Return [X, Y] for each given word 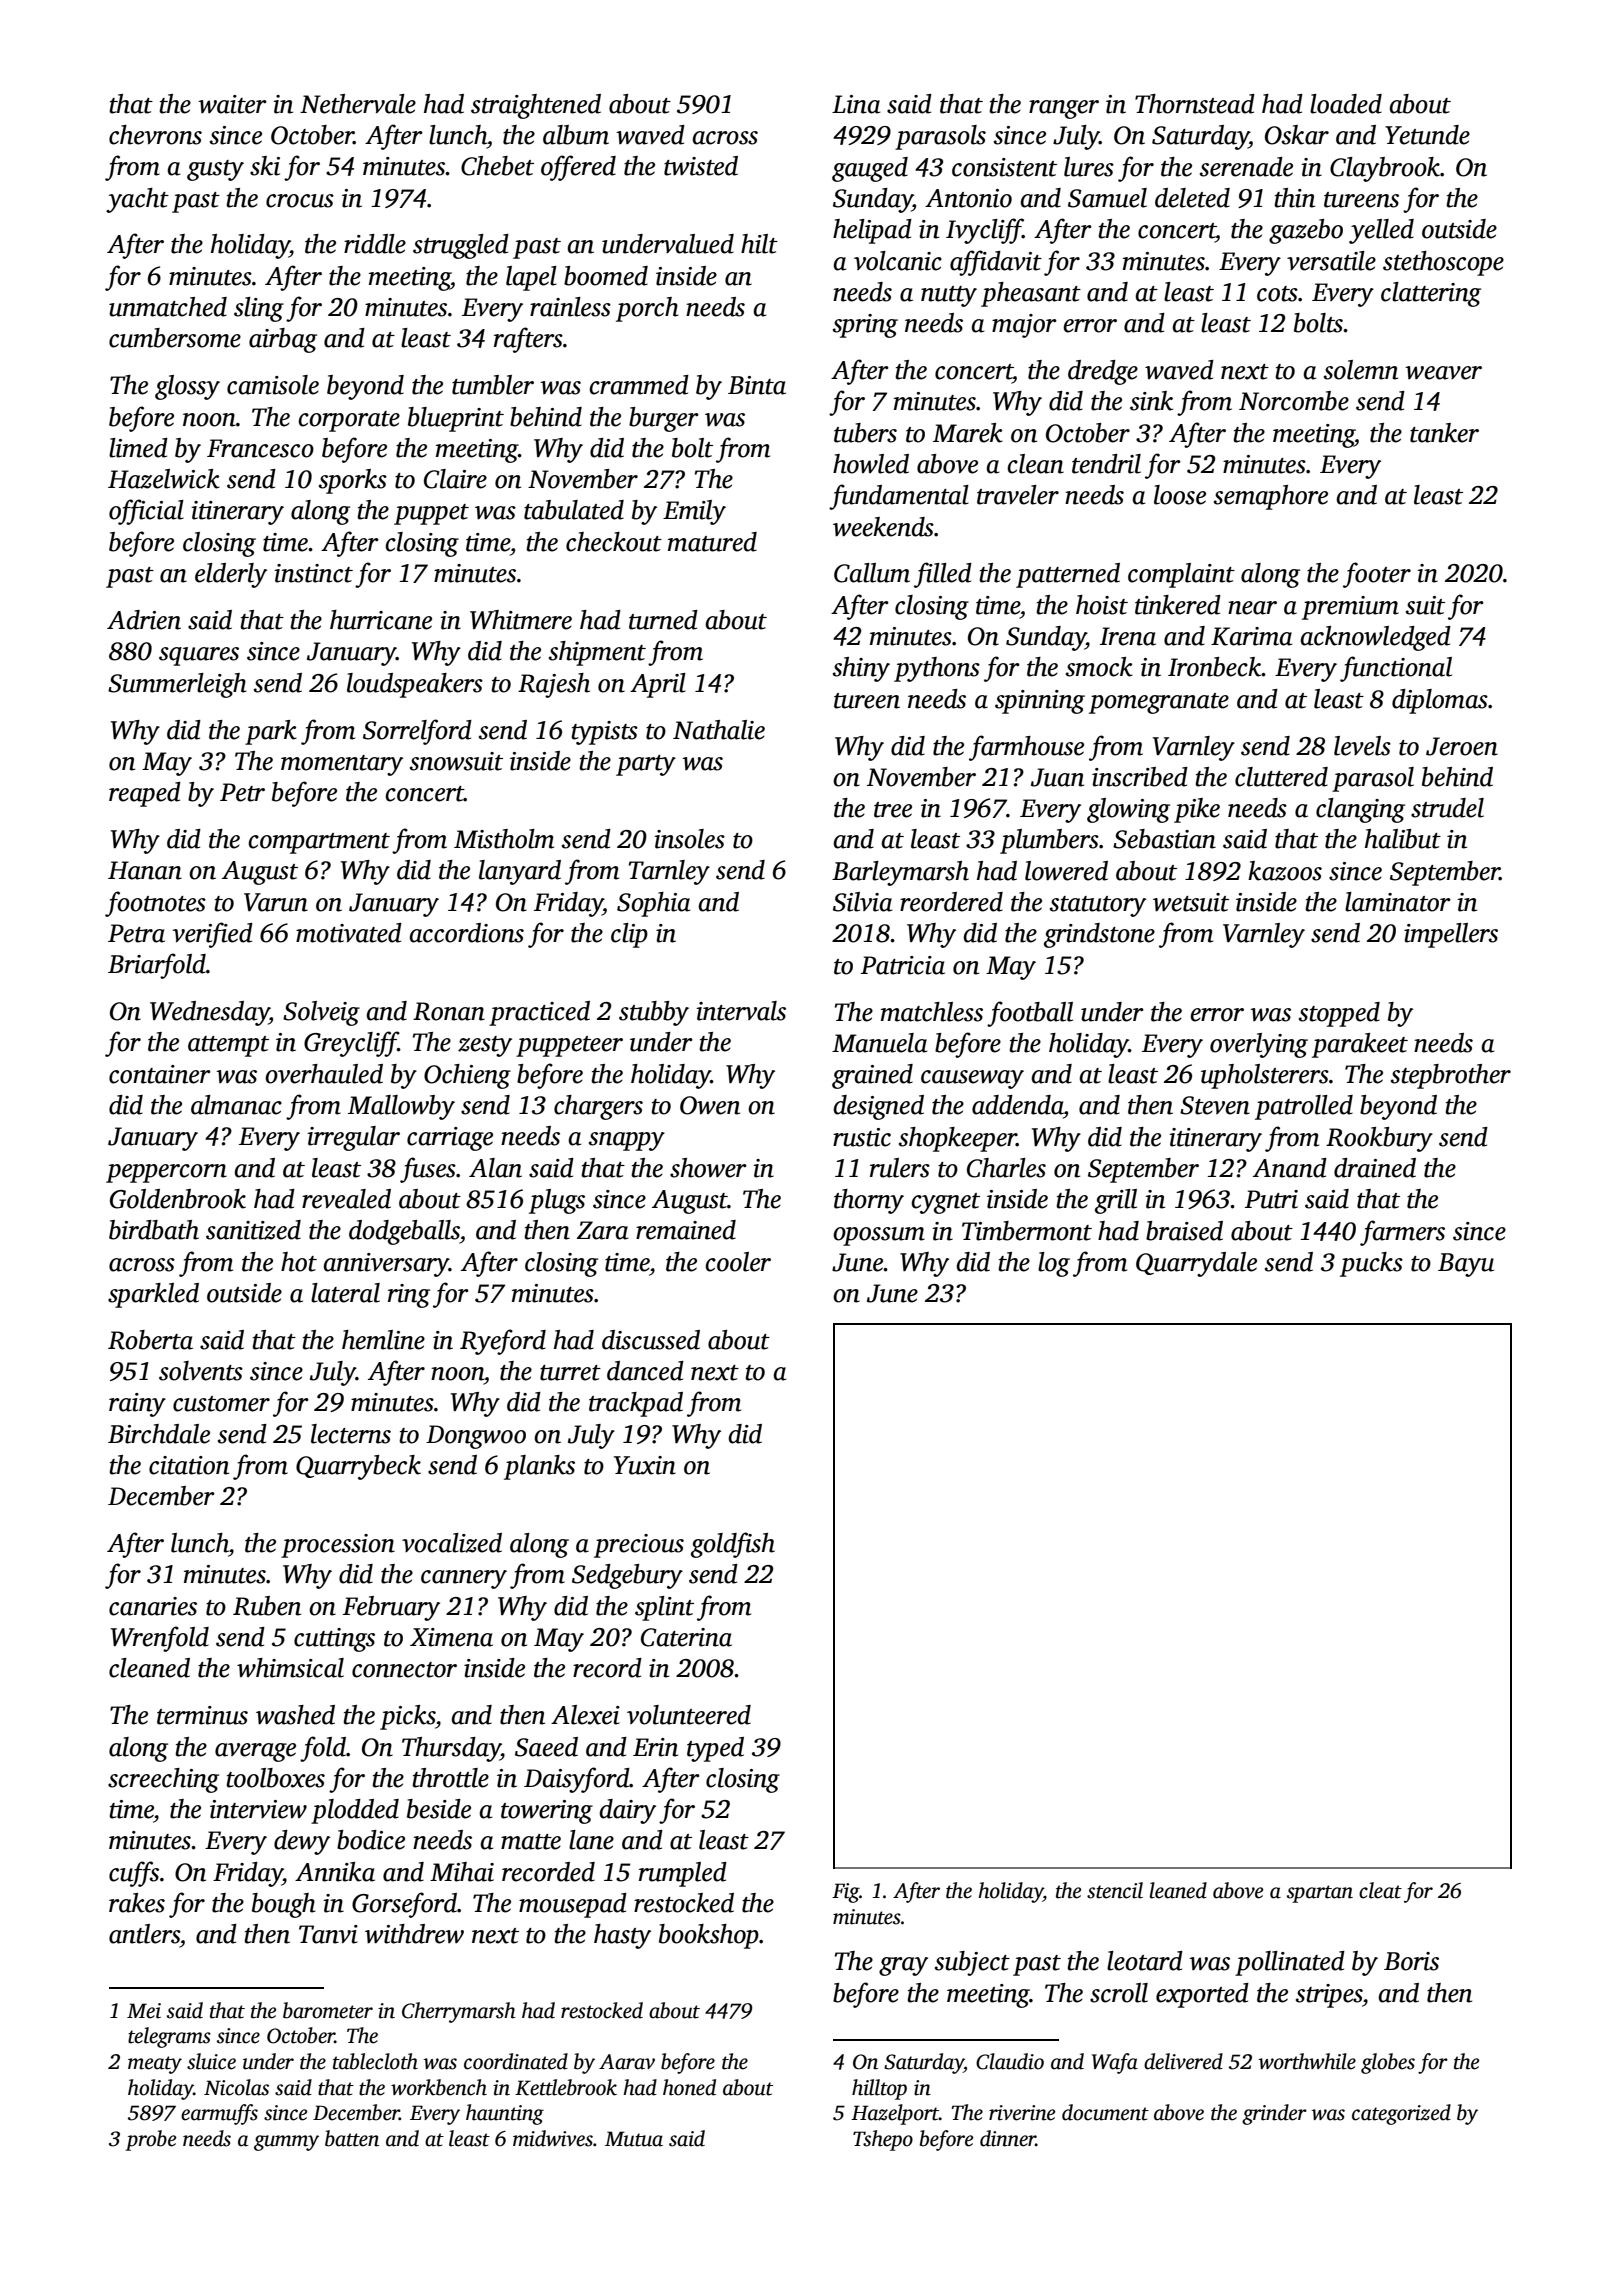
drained [1375, 1168]
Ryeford [503, 1342]
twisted [701, 166]
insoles [689, 839]
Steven [1215, 1105]
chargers [598, 1107]
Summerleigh [177, 685]
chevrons [155, 135]
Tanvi [328, 1934]
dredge [1103, 372]
